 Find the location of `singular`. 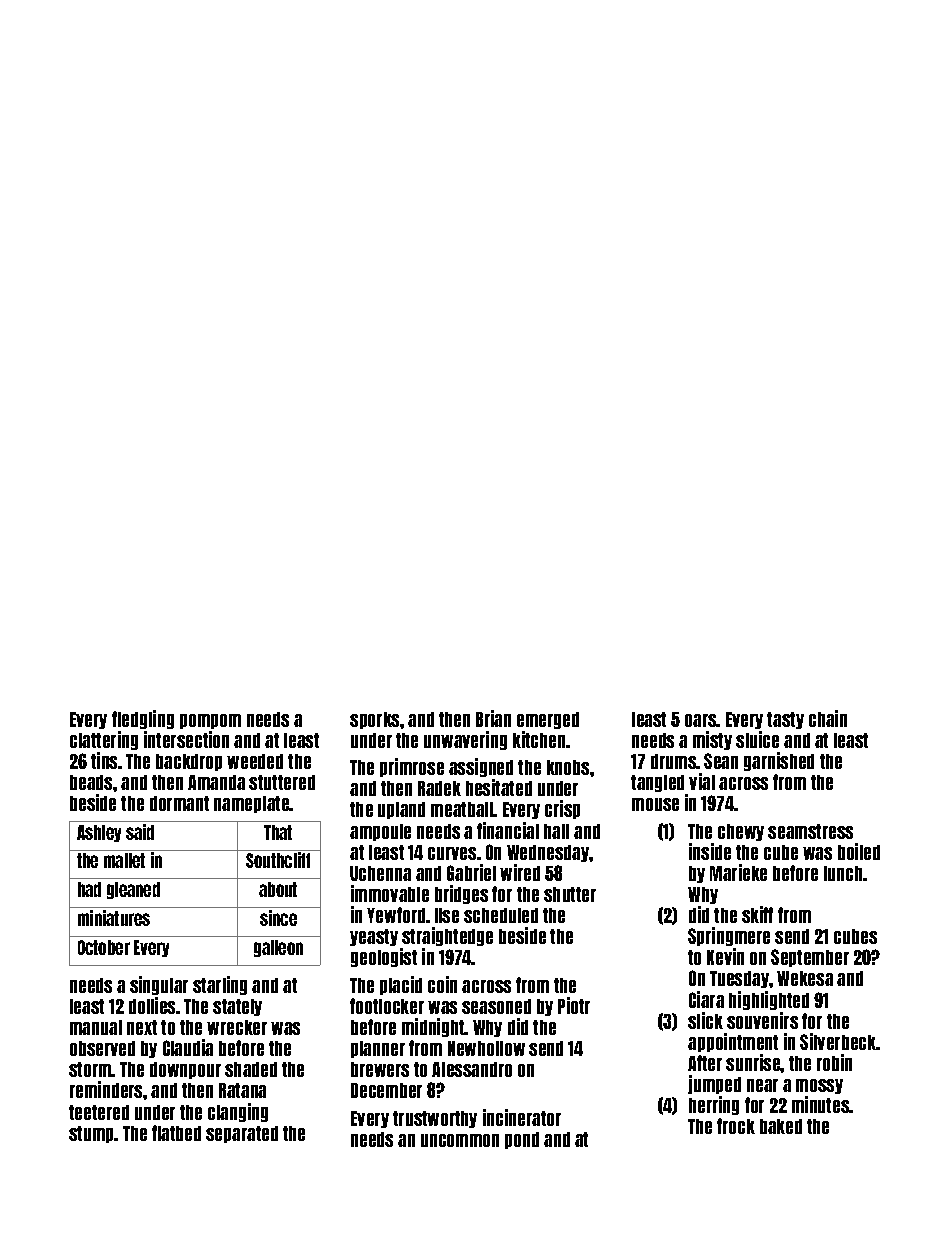

singular is located at coordinates (159, 985).
